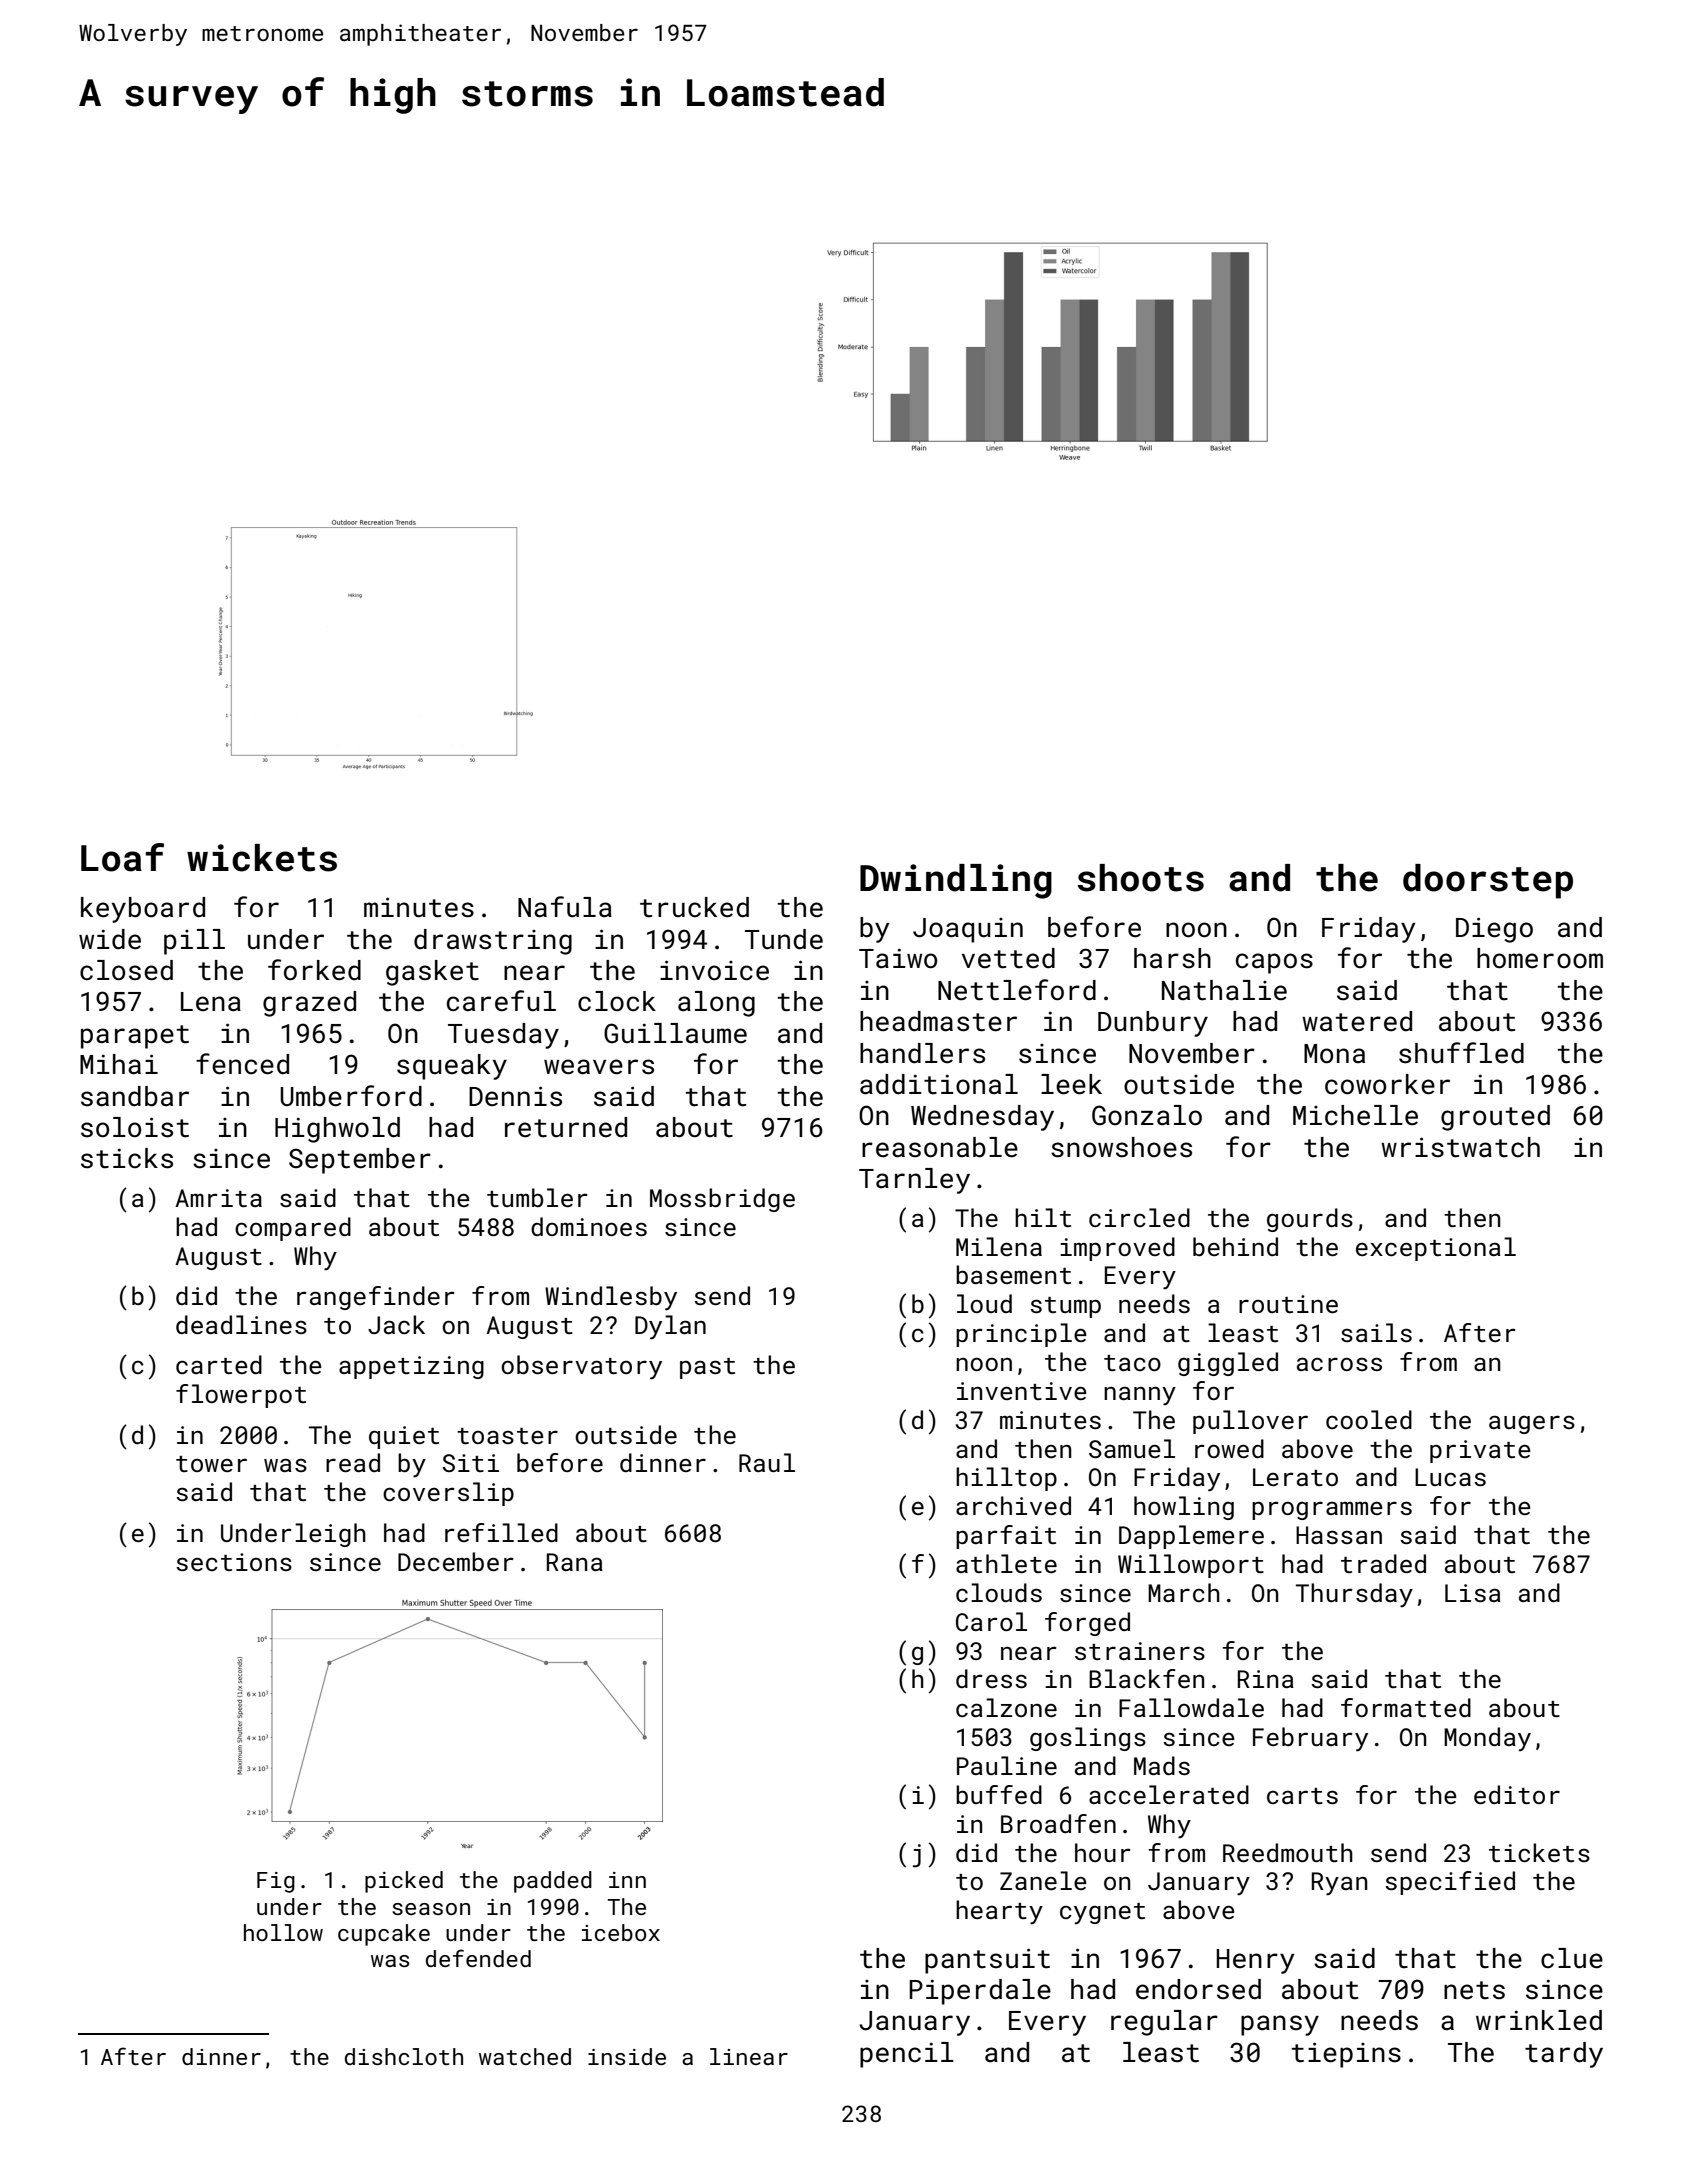  Describe the element at coordinates (1065, 1307) in the screenshot. I see `stump` at that location.
